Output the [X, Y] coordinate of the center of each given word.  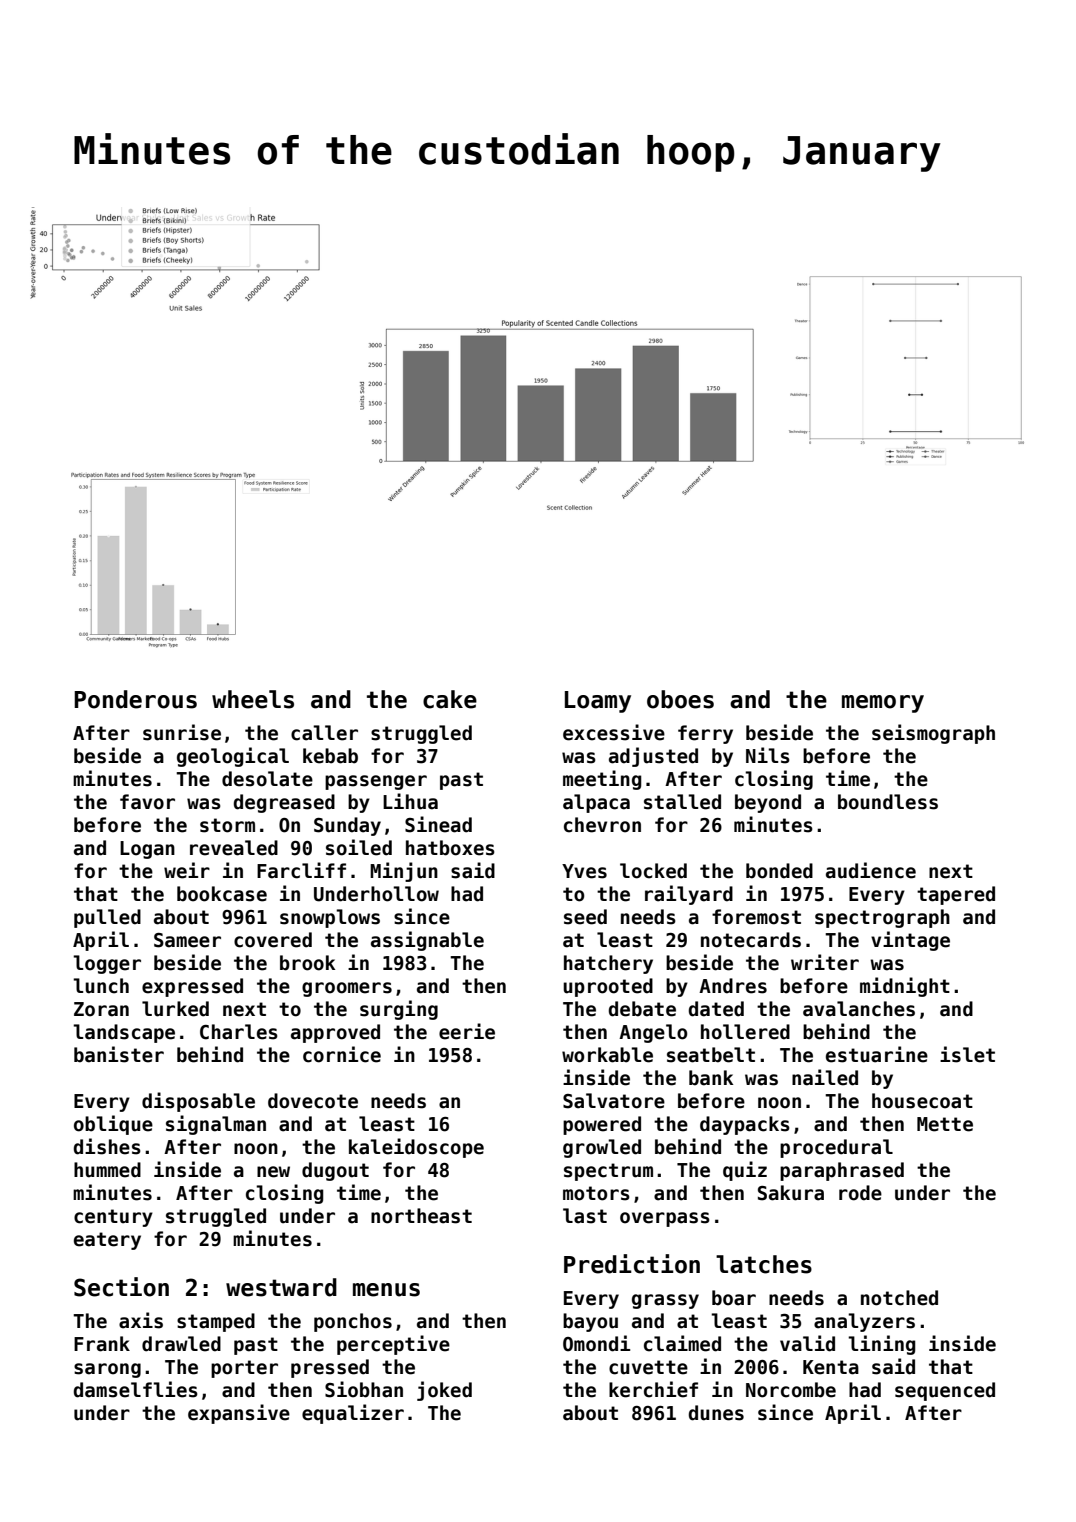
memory [883, 704]
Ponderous [135, 699]
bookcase [222, 894]
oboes [680, 699]
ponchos [353, 1322]
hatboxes [450, 848]
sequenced [945, 1391]
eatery [107, 1241]
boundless [888, 802]
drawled [181, 1344]
